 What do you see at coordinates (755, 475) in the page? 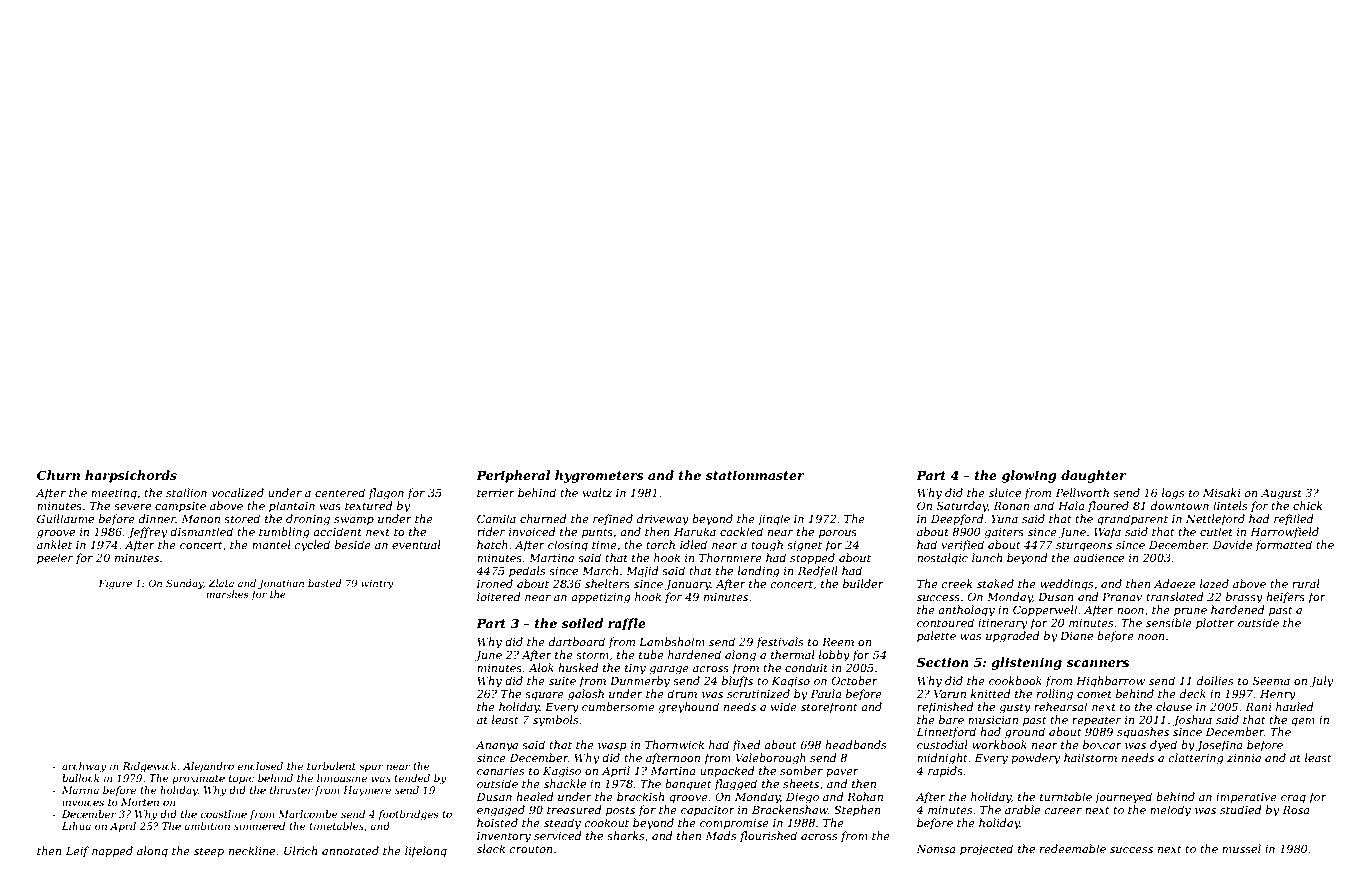
I see `stationmaster` at bounding box center [755, 475].
